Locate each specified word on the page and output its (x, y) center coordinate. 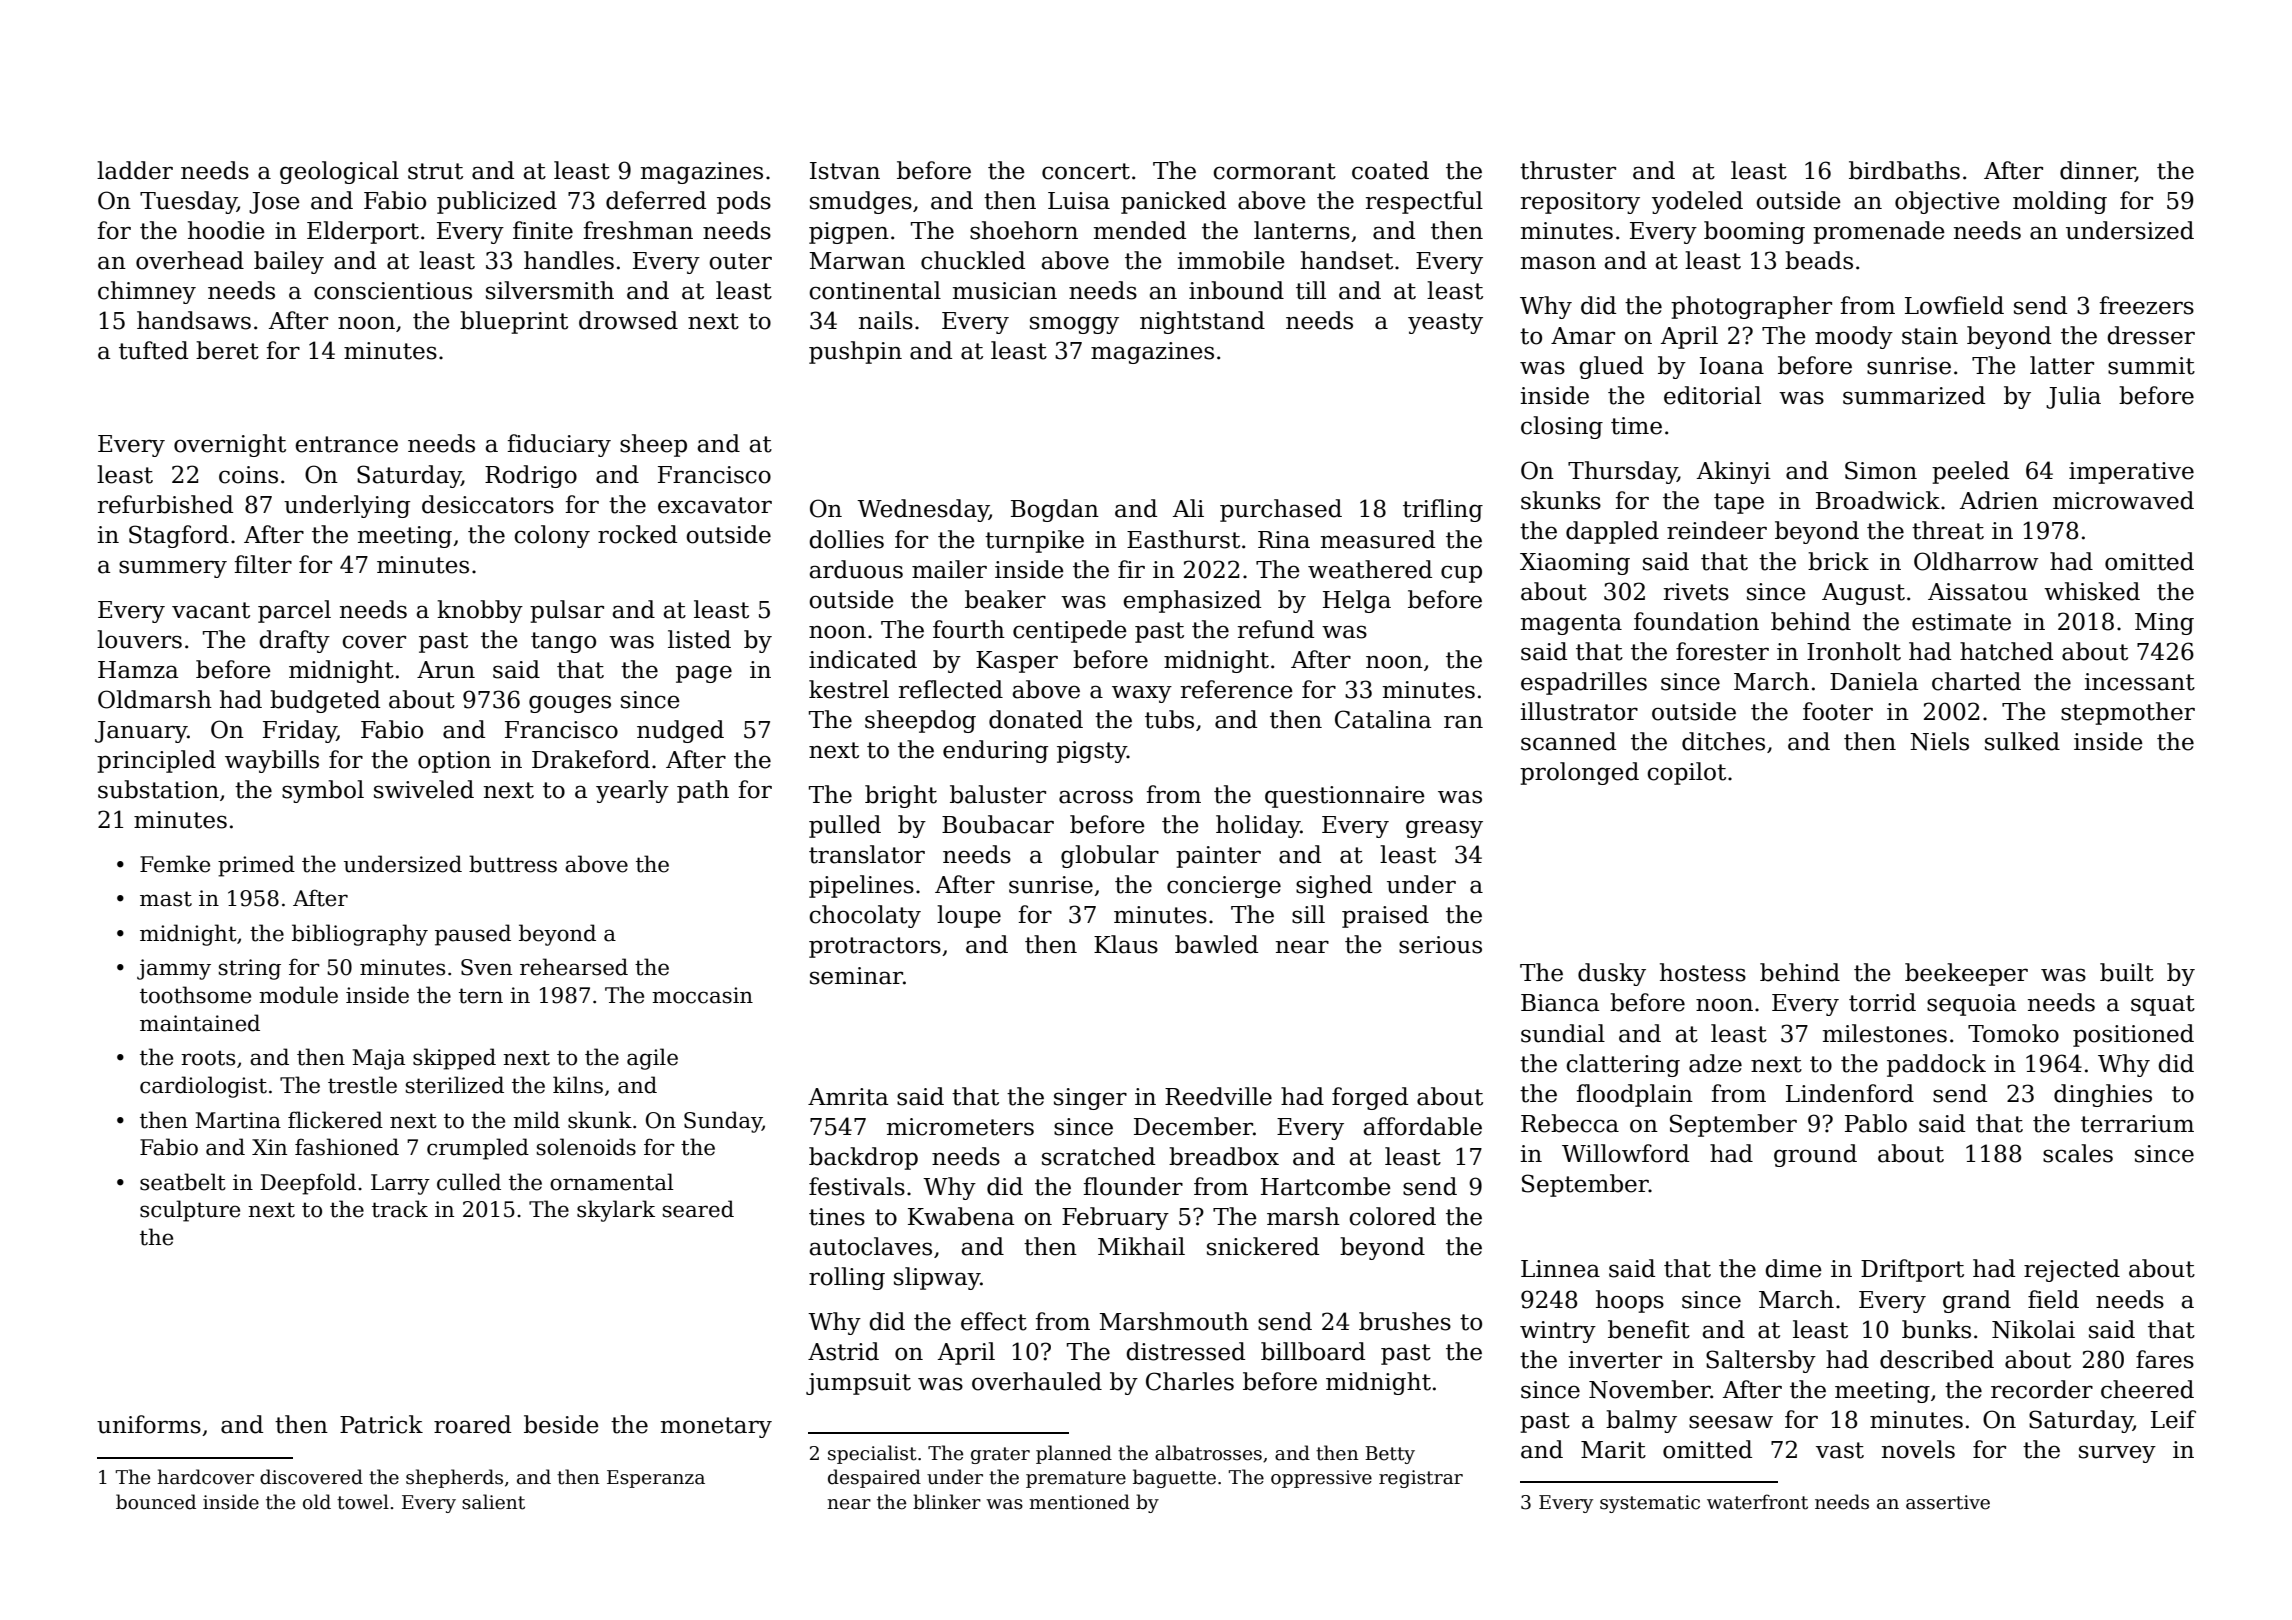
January (141, 732)
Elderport (363, 232)
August (1863, 594)
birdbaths (1904, 170)
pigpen (849, 233)
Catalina (1383, 719)
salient (493, 1502)
